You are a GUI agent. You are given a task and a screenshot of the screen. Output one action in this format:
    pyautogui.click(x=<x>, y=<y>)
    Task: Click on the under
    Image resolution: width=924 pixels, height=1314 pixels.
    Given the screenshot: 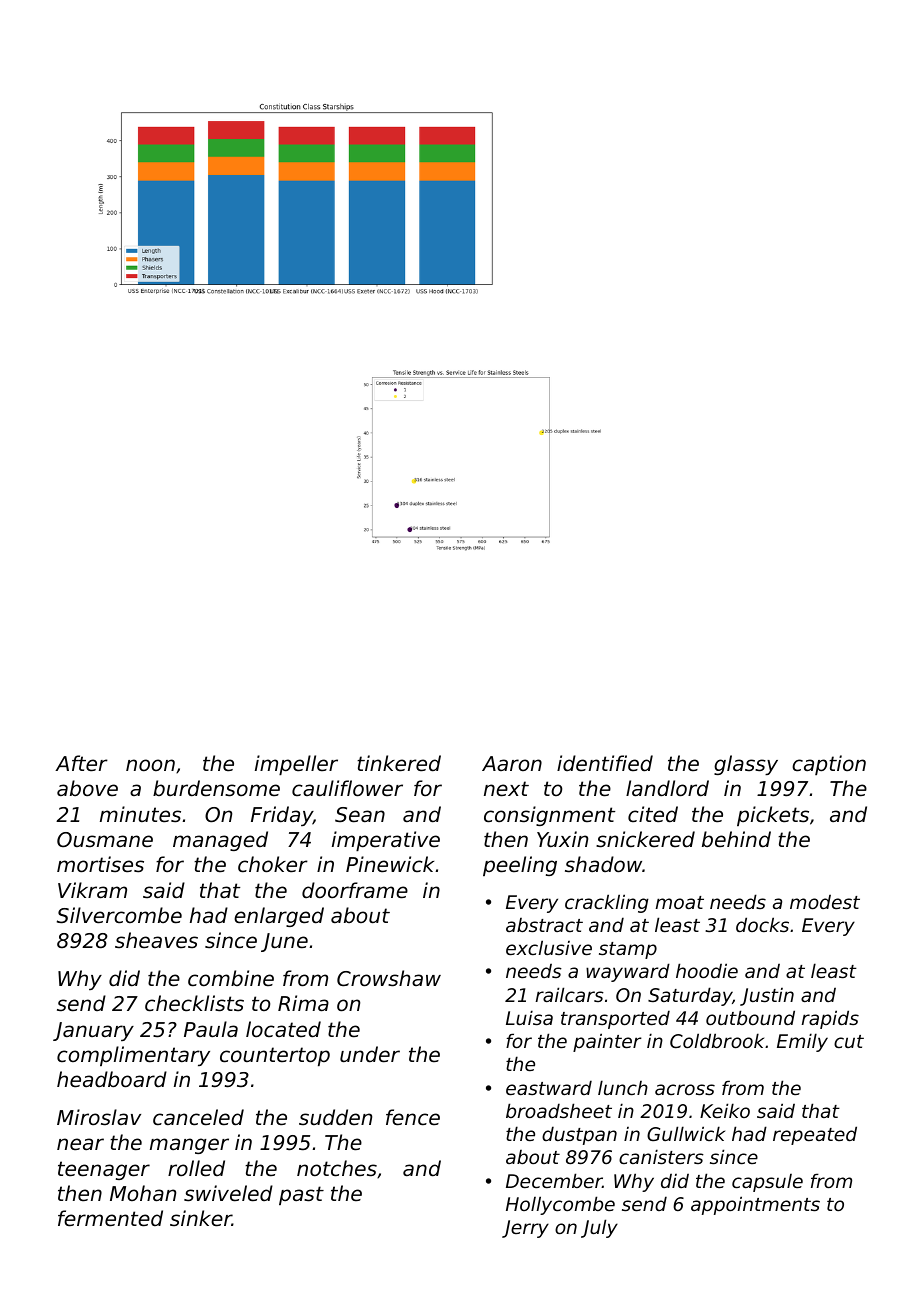 What is the action you would take?
    pyautogui.click(x=370, y=1054)
